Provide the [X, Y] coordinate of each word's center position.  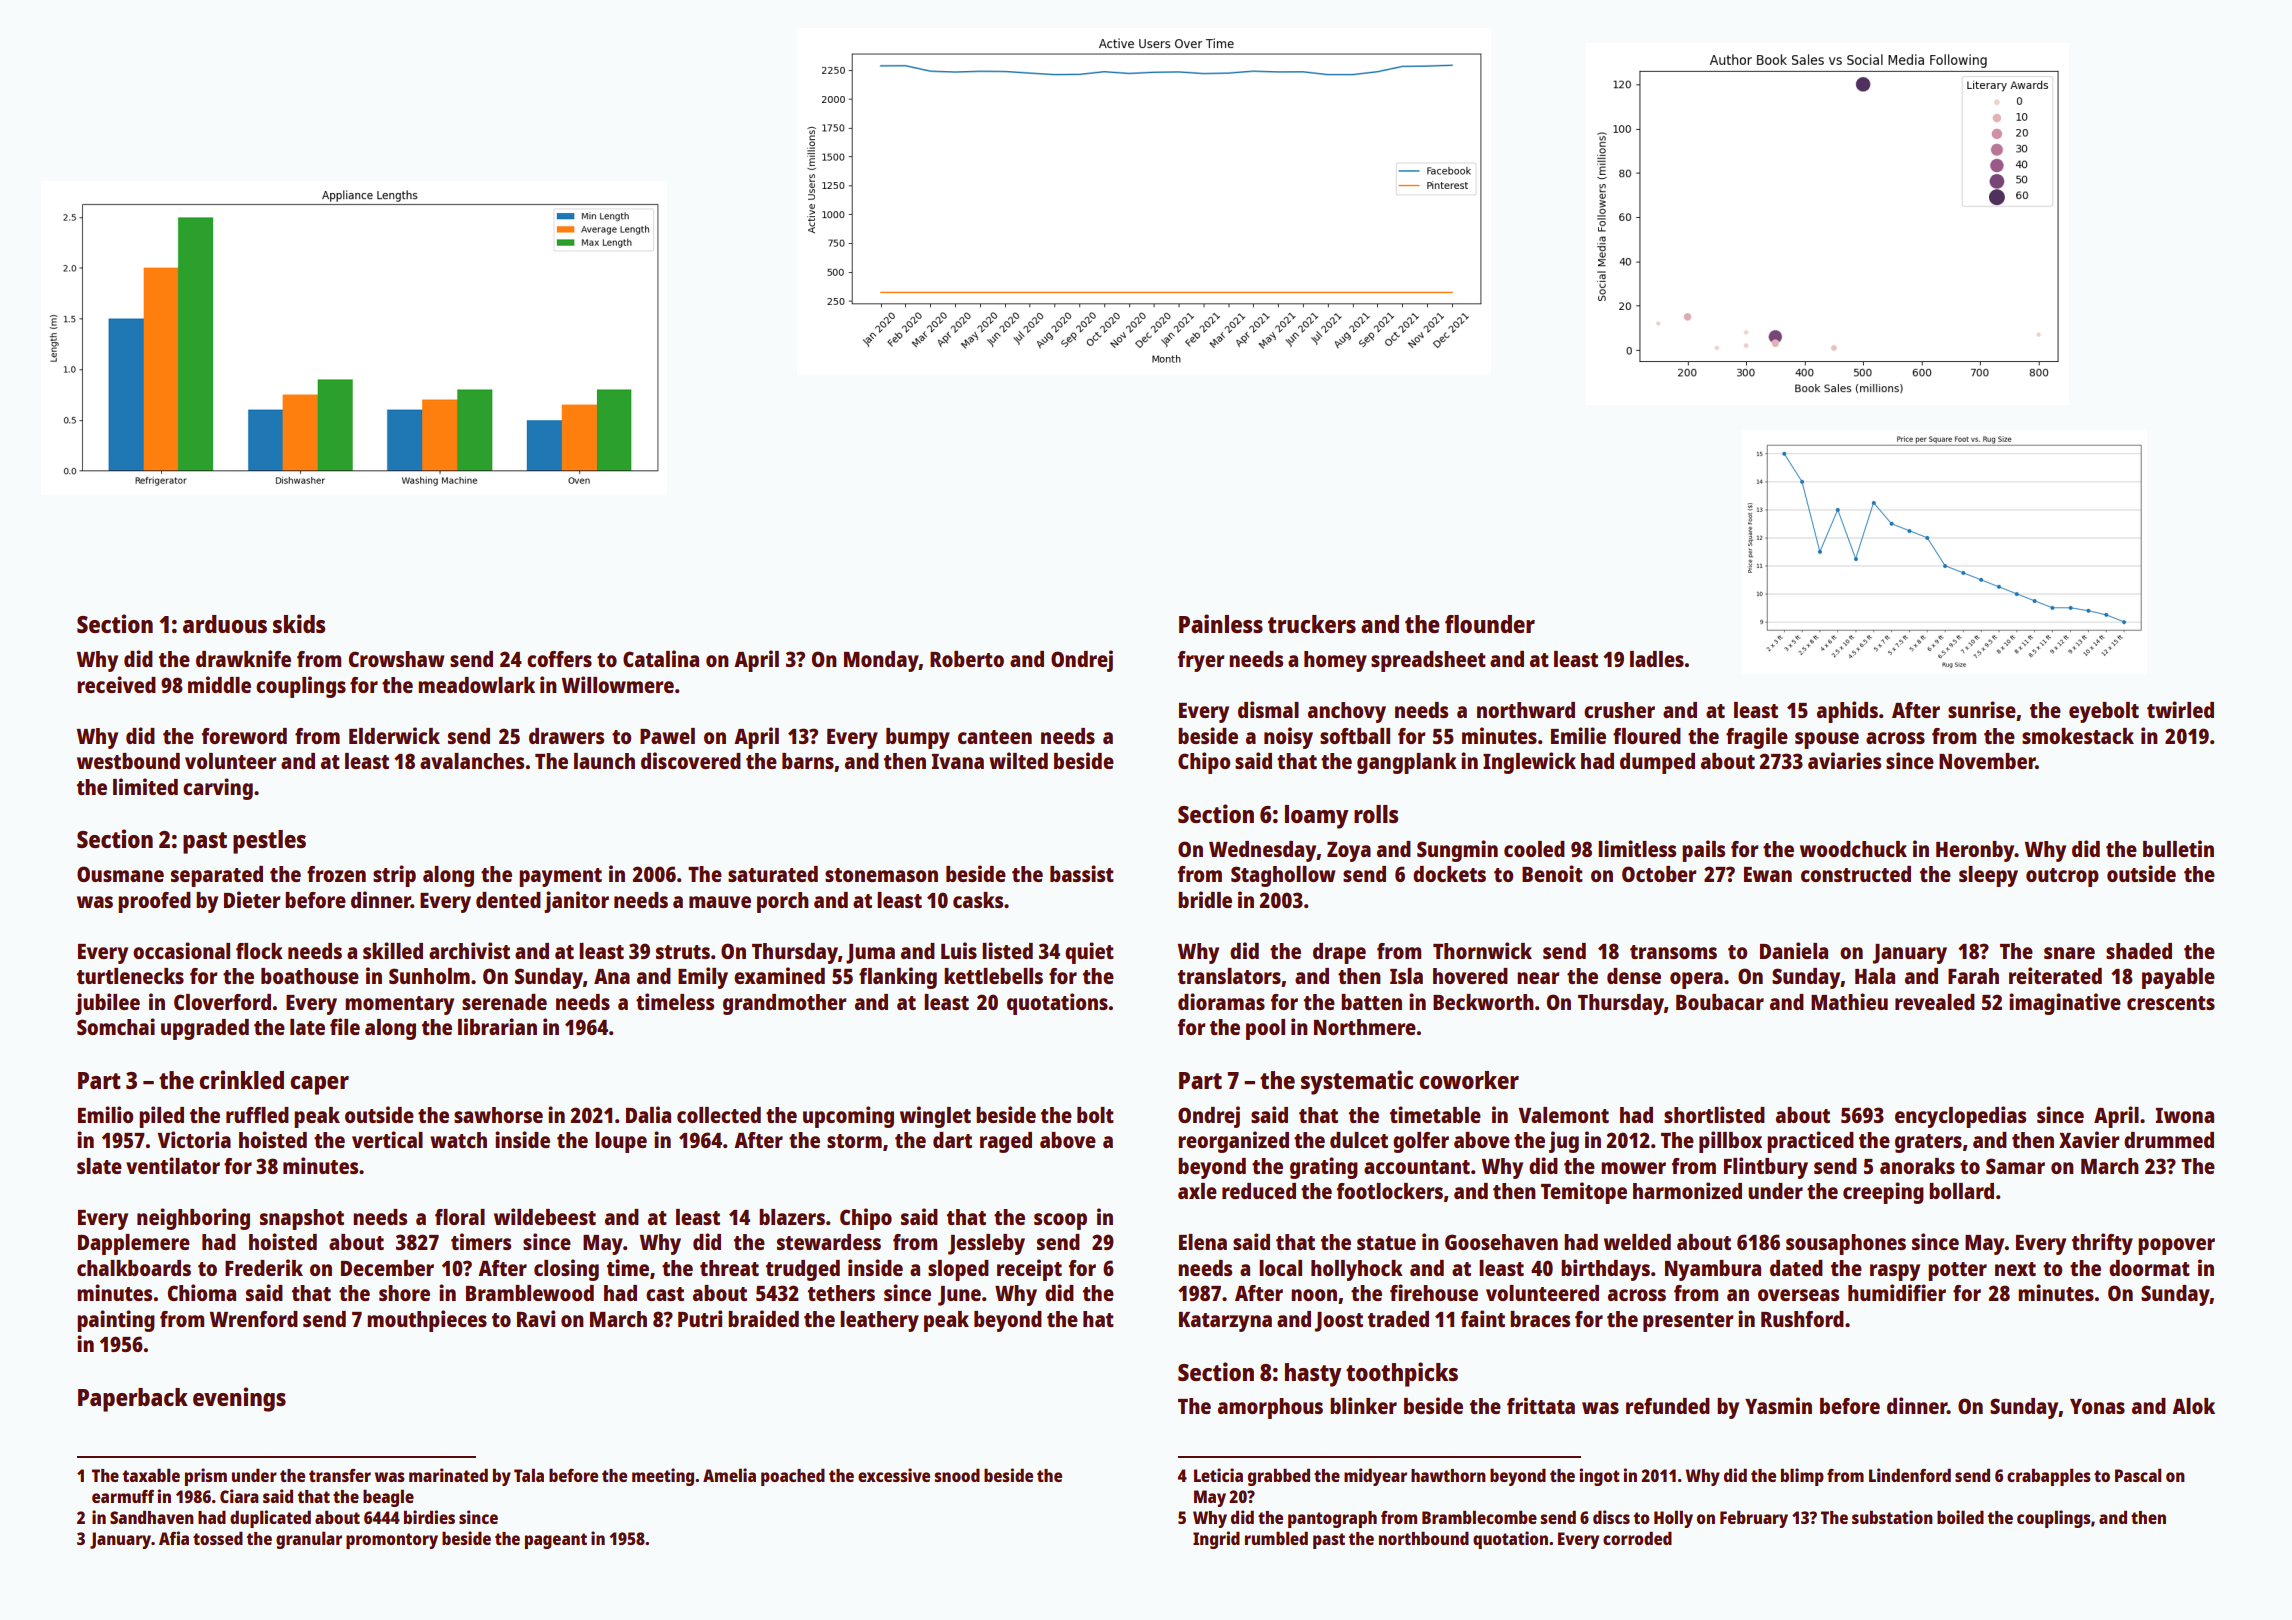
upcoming [848, 1117]
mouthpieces [427, 1321]
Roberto [967, 659]
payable [2178, 978]
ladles [1657, 659]
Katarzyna [1225, 1322]
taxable [151, 1475]
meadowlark [476, 685]
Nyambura [1713, 1270]
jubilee [107, 1004]
